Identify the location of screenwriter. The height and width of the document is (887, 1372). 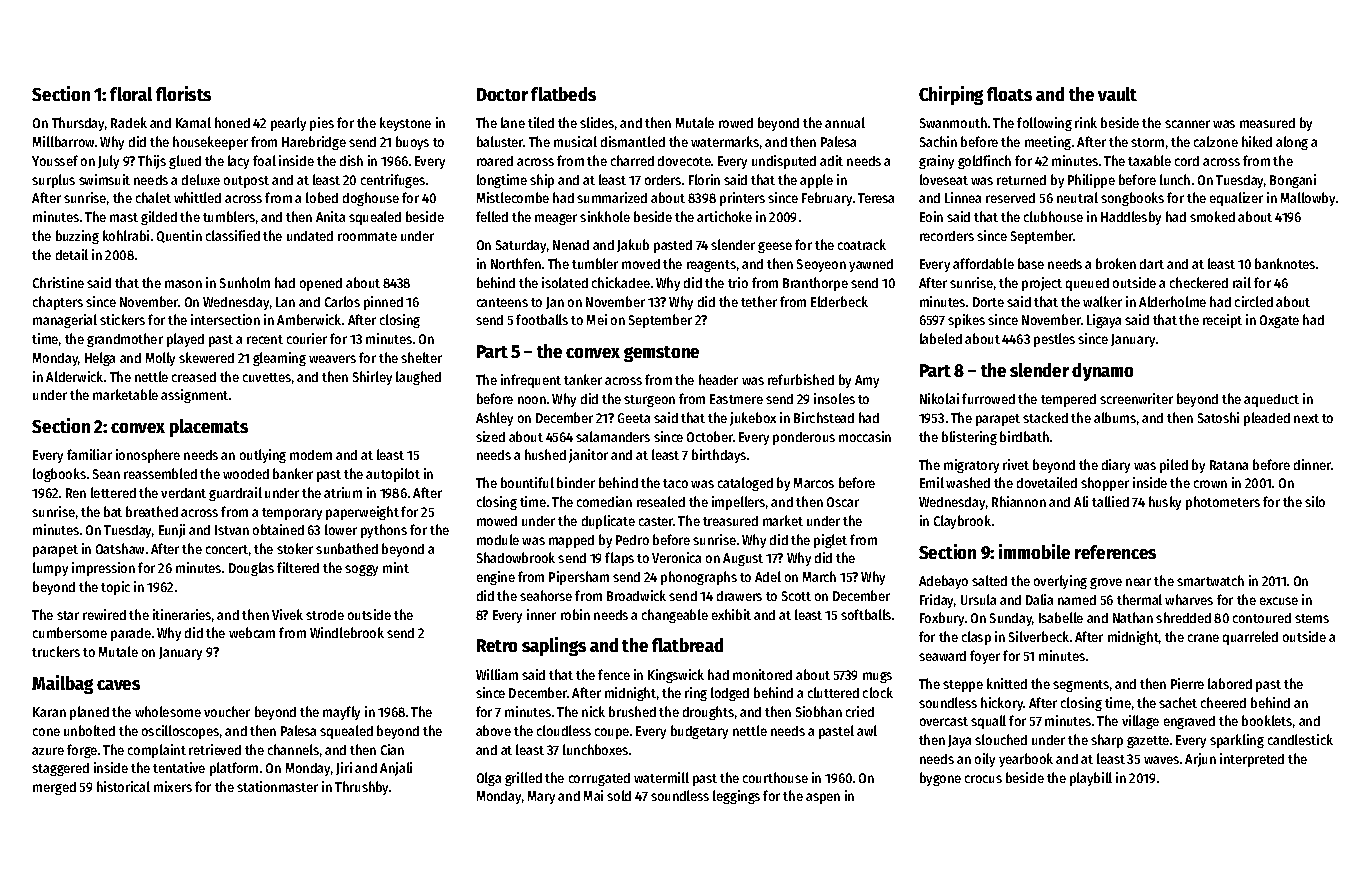
(1136, 398).
